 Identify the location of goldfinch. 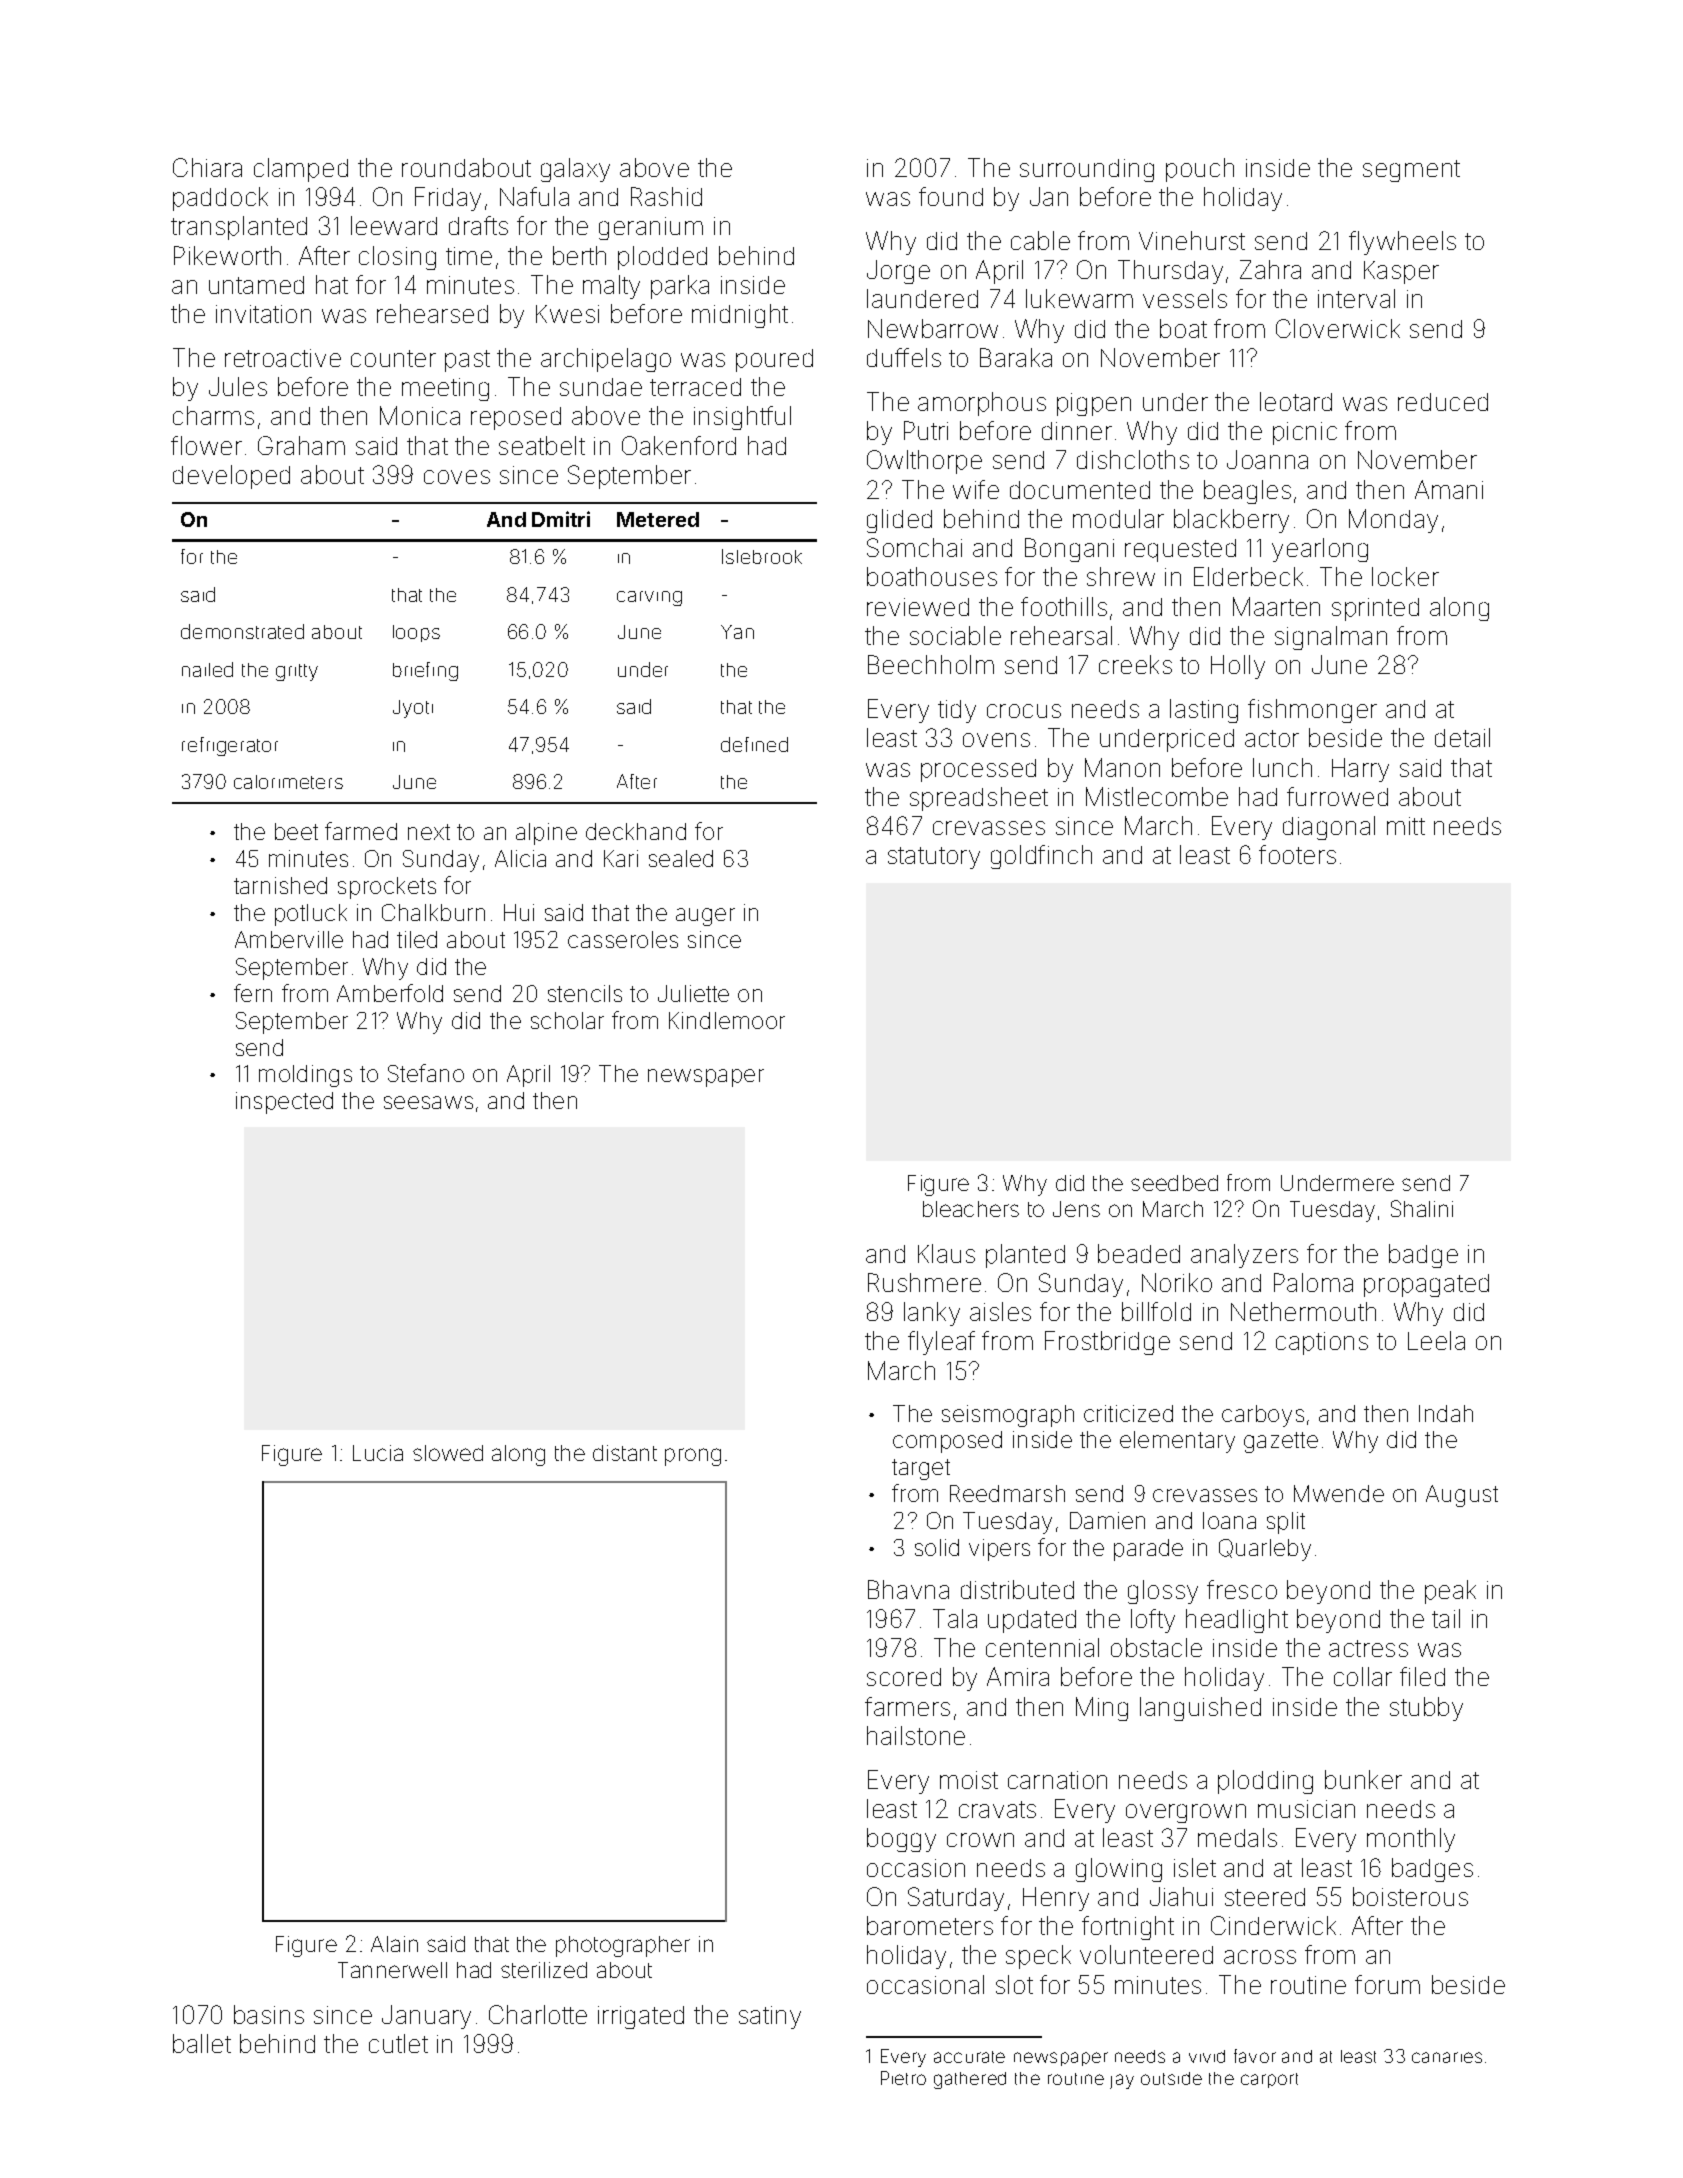
(1041, 857).
